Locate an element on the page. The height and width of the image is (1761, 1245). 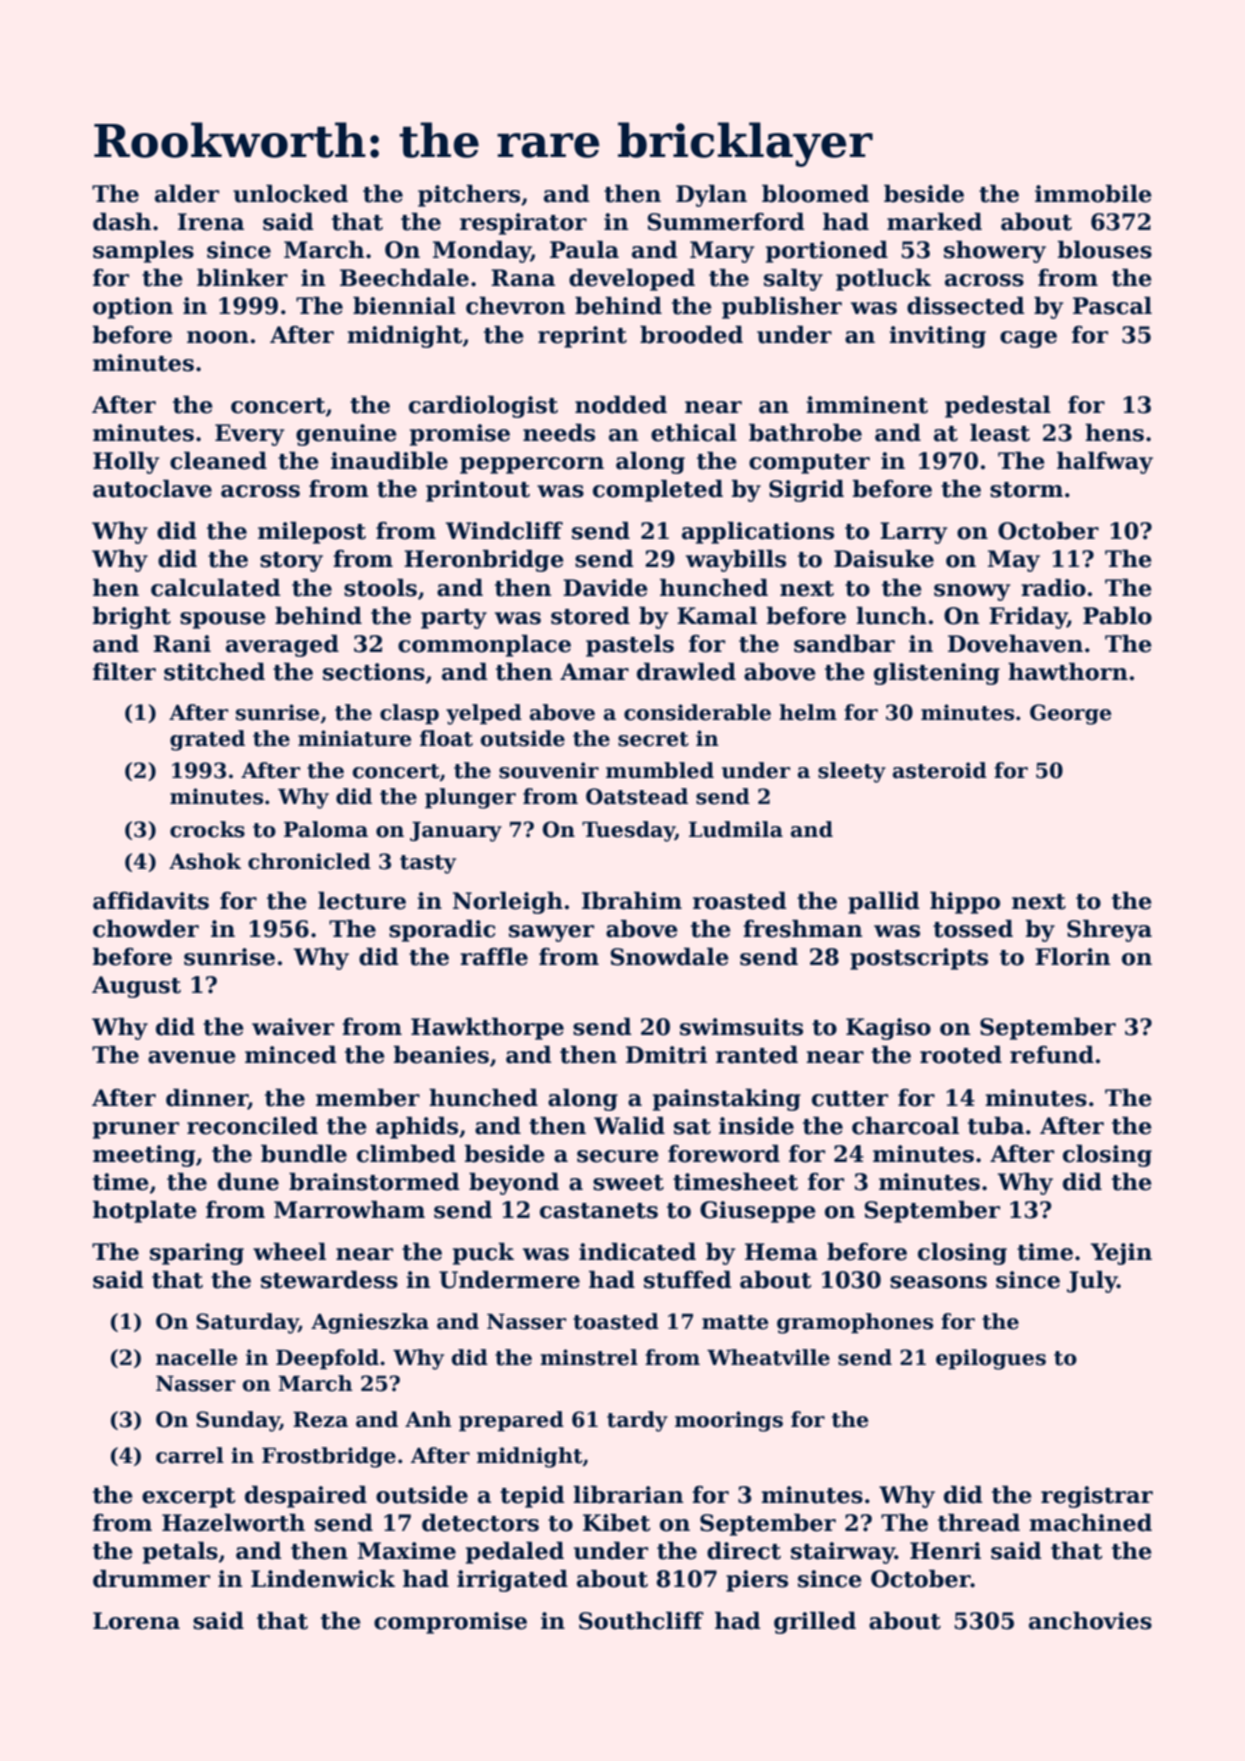
tasty is located at coordinates (428, 864).
